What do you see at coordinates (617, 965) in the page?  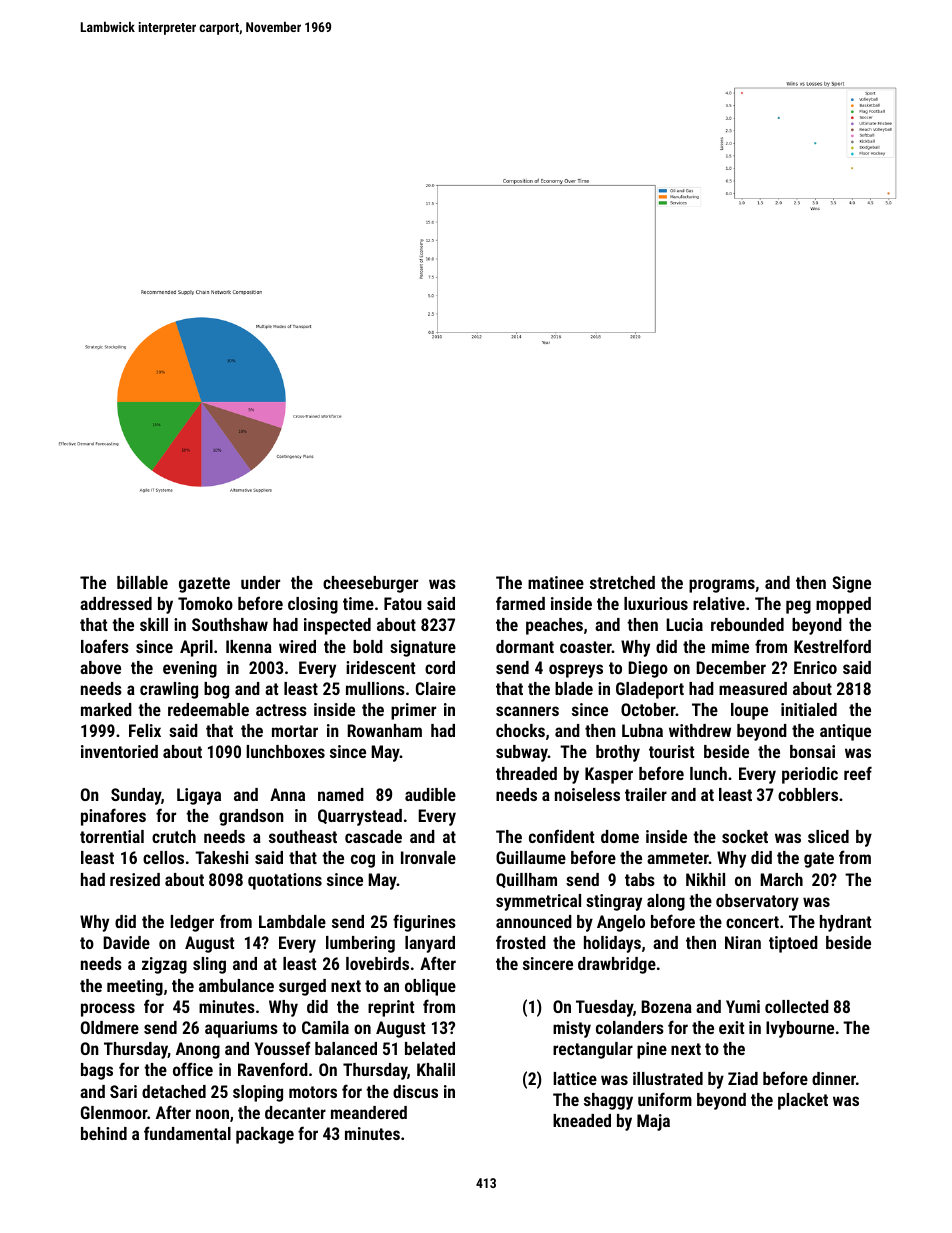 I see `drawbridge` at bounding box center [617, 965].
